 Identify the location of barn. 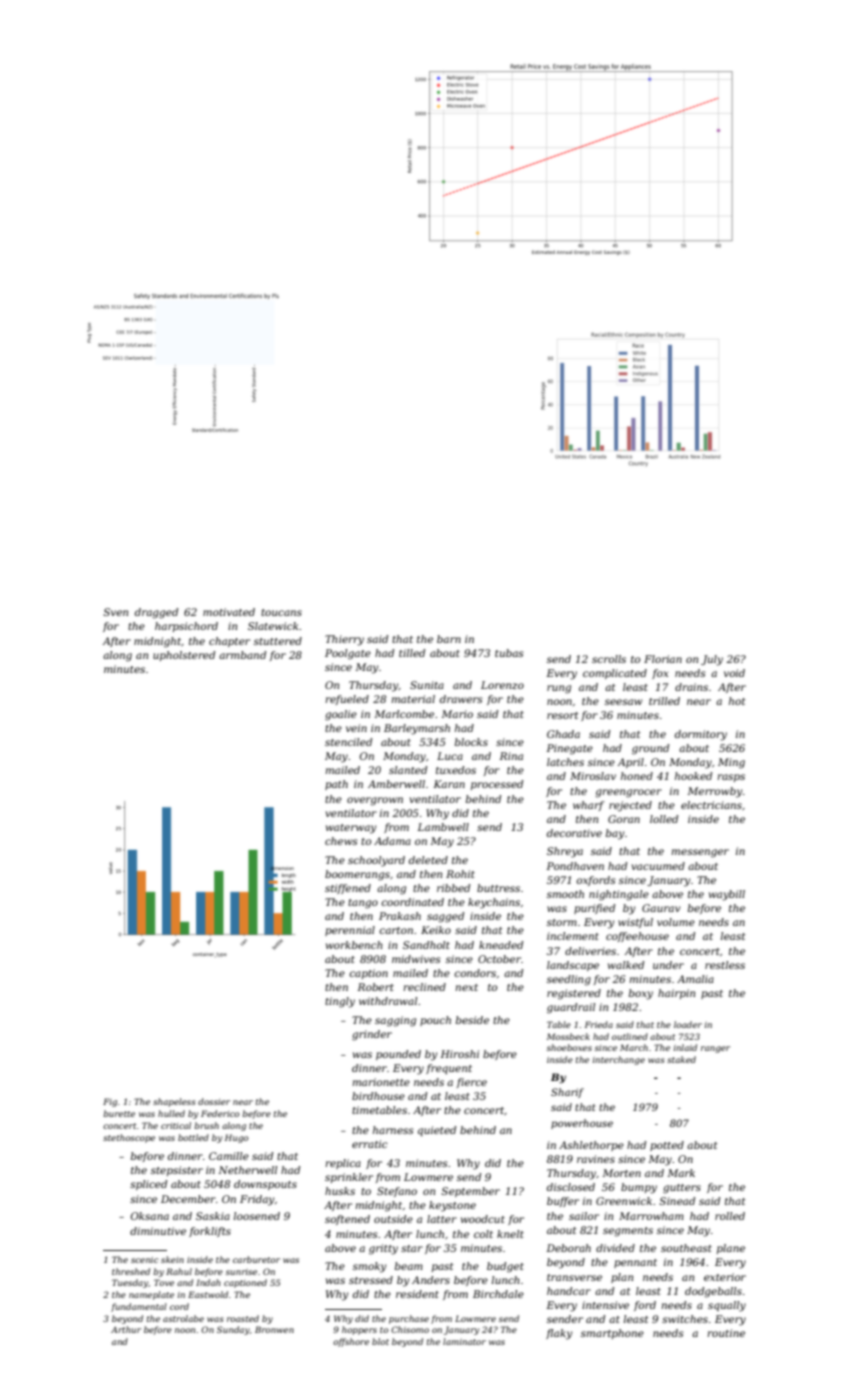
(449, 639).
